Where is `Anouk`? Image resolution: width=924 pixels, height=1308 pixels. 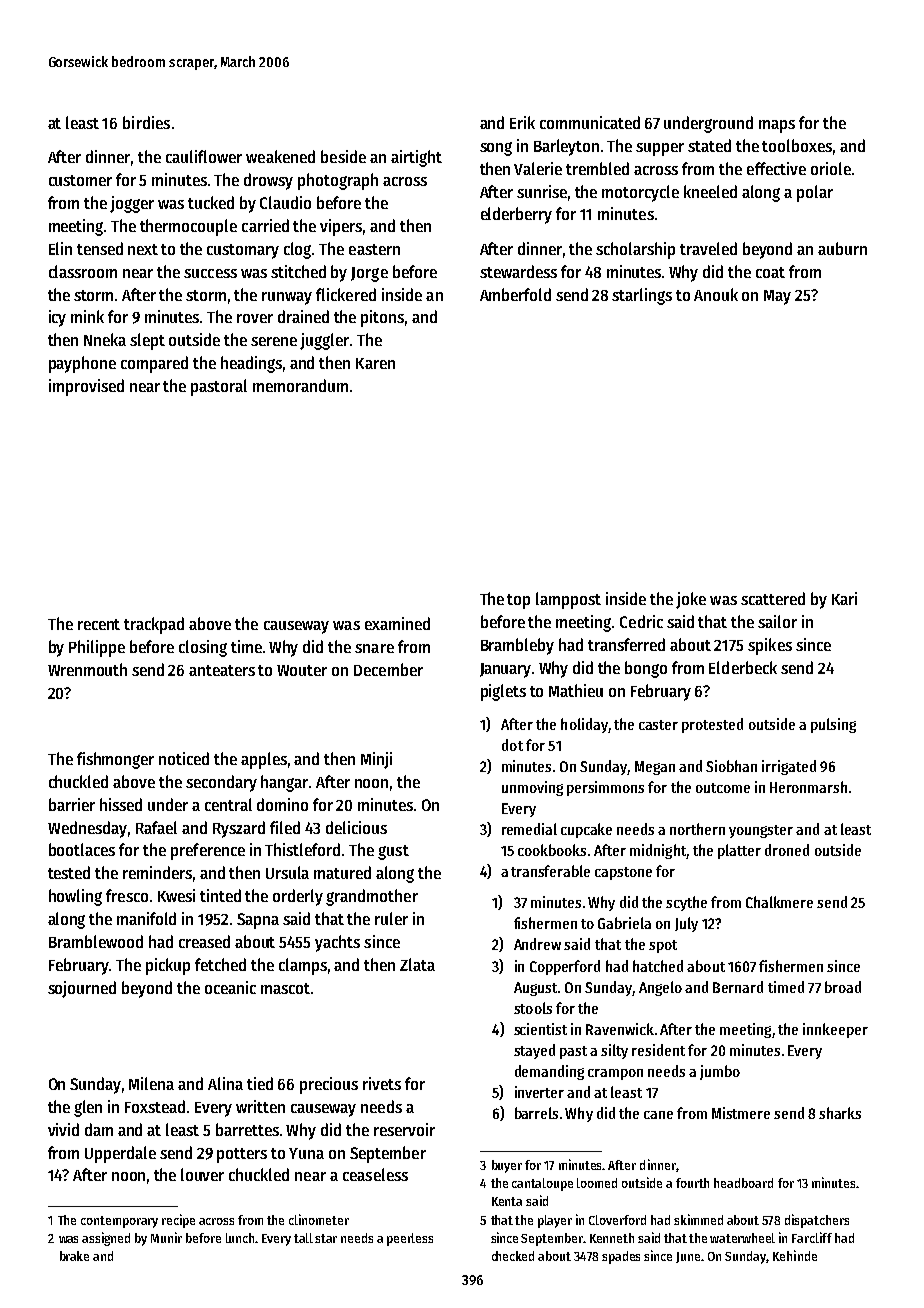 Anouk is located at coordinates (716, 294).
